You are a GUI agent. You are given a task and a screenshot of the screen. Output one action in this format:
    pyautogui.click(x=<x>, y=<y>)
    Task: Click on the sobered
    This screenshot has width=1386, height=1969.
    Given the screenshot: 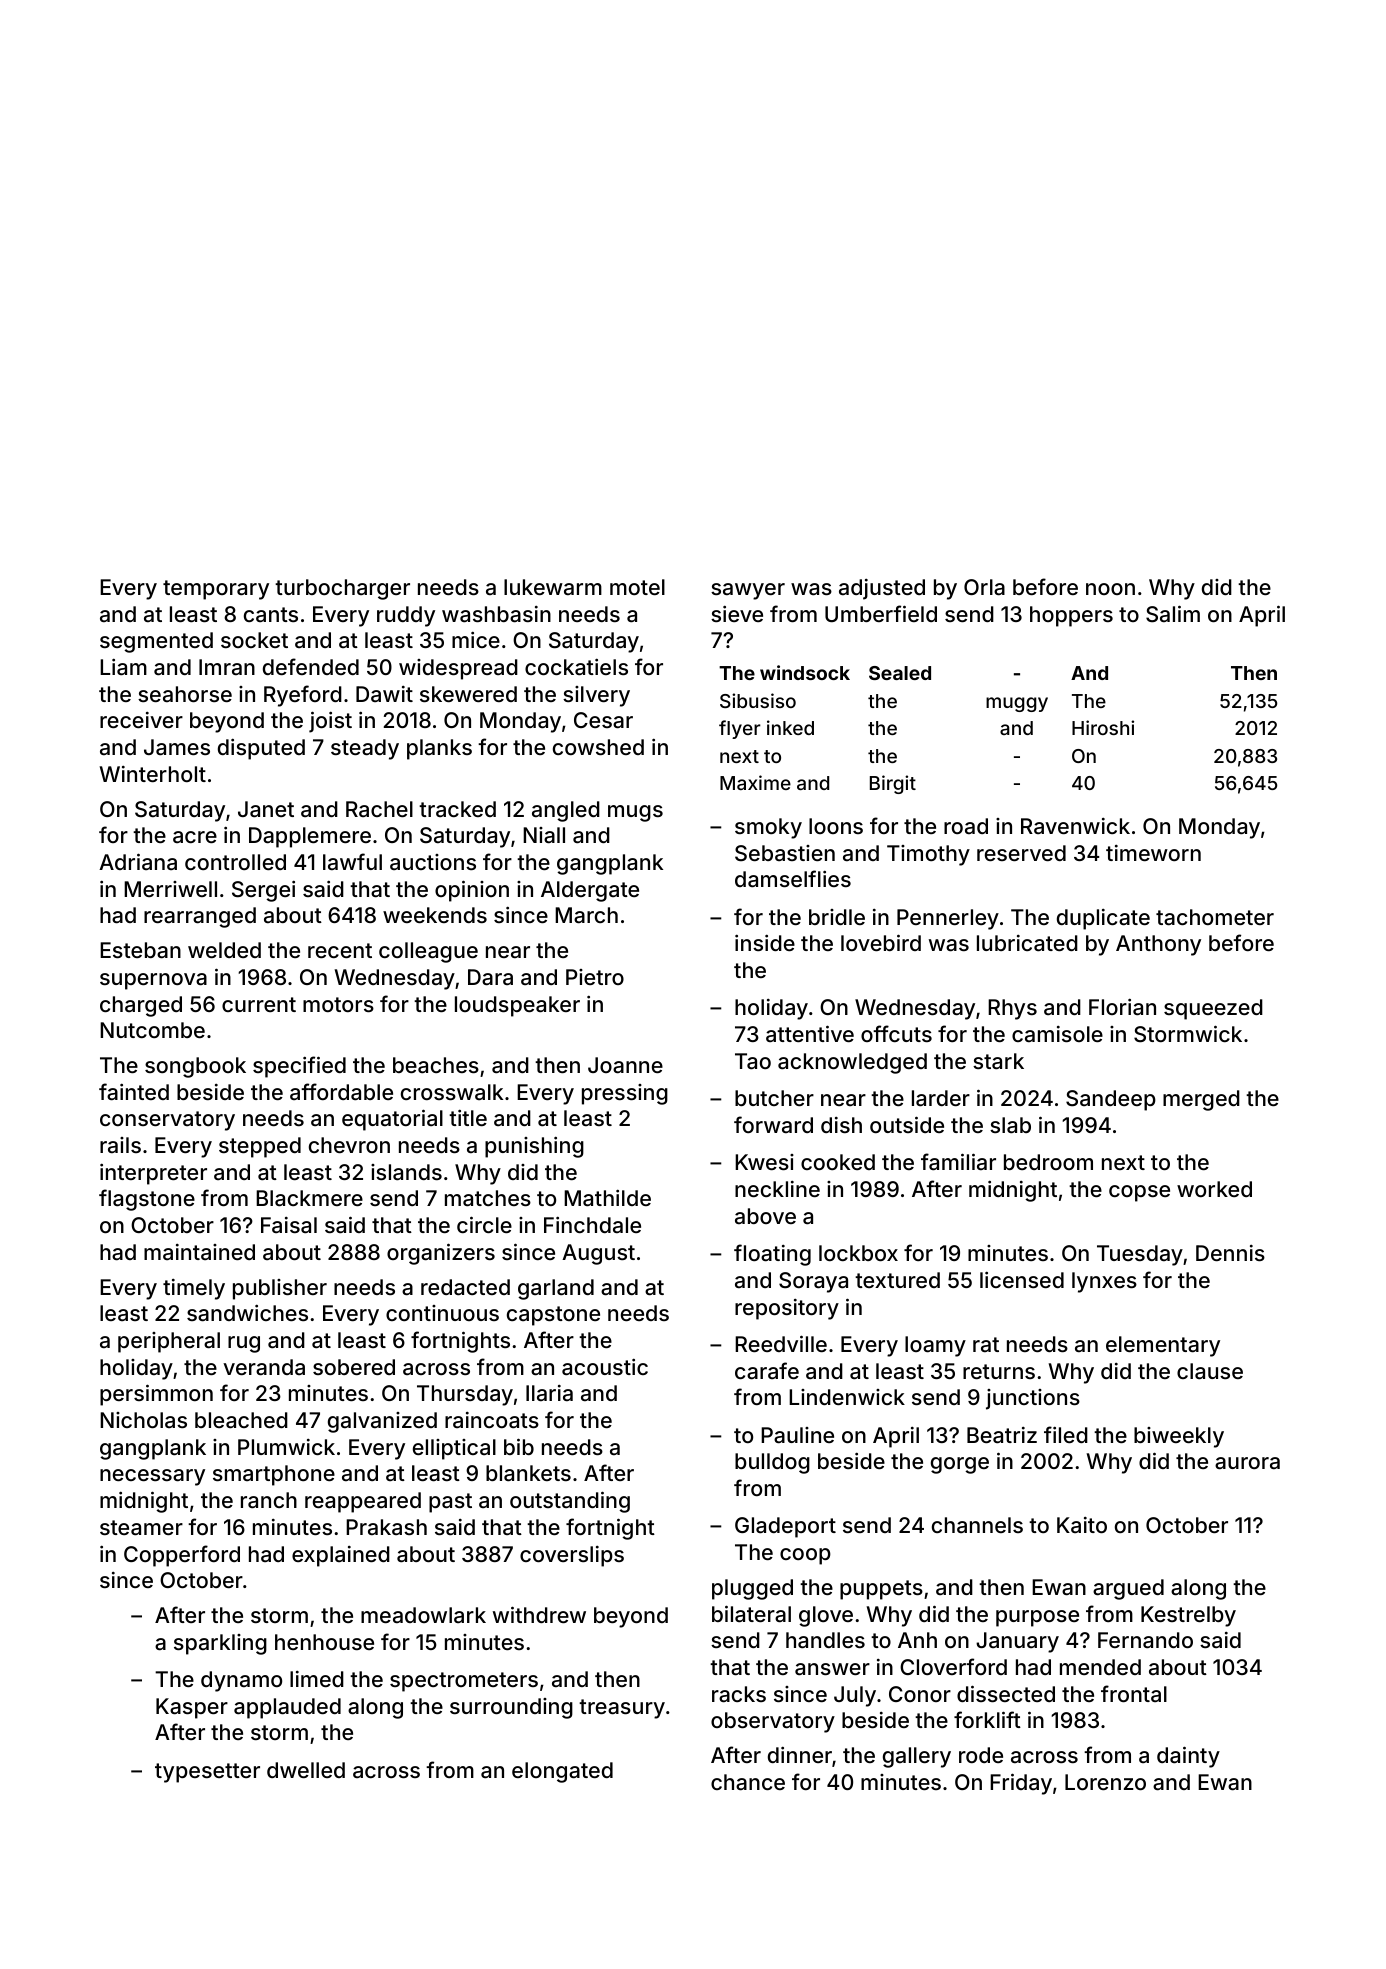 What is the action you would take?
    pyautogui.click(x=354, y=1367)
